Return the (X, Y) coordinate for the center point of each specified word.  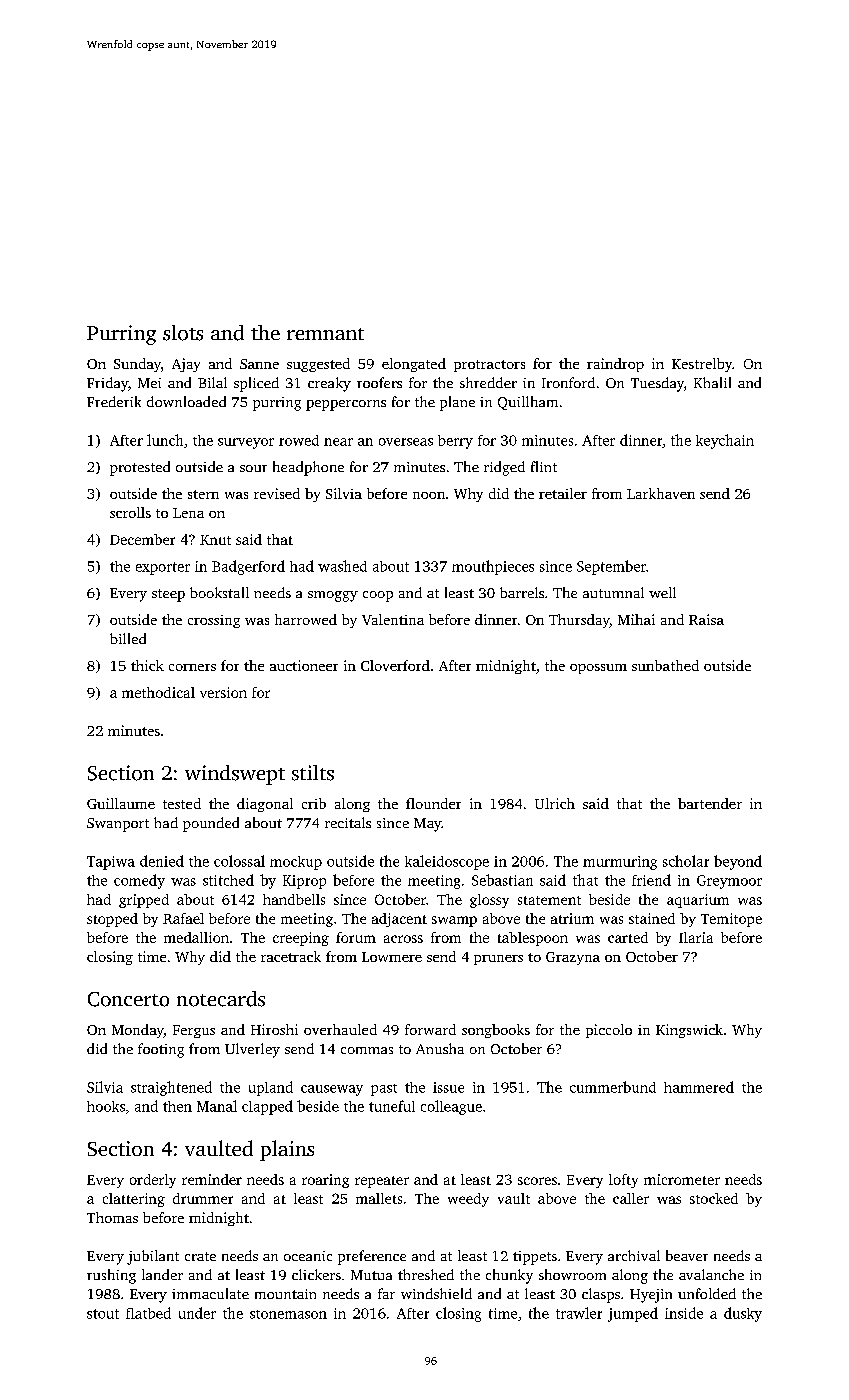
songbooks (496, 1031)
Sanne (259, 364)
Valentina (393, 619)
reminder (212, 1179)
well (662, 592)
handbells (294, 899)
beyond (738, 862)
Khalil (712, 382)
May (427, 825)
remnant (325, 334)
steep (168, 595)
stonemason (288, 1314)
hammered (699, 1087)
